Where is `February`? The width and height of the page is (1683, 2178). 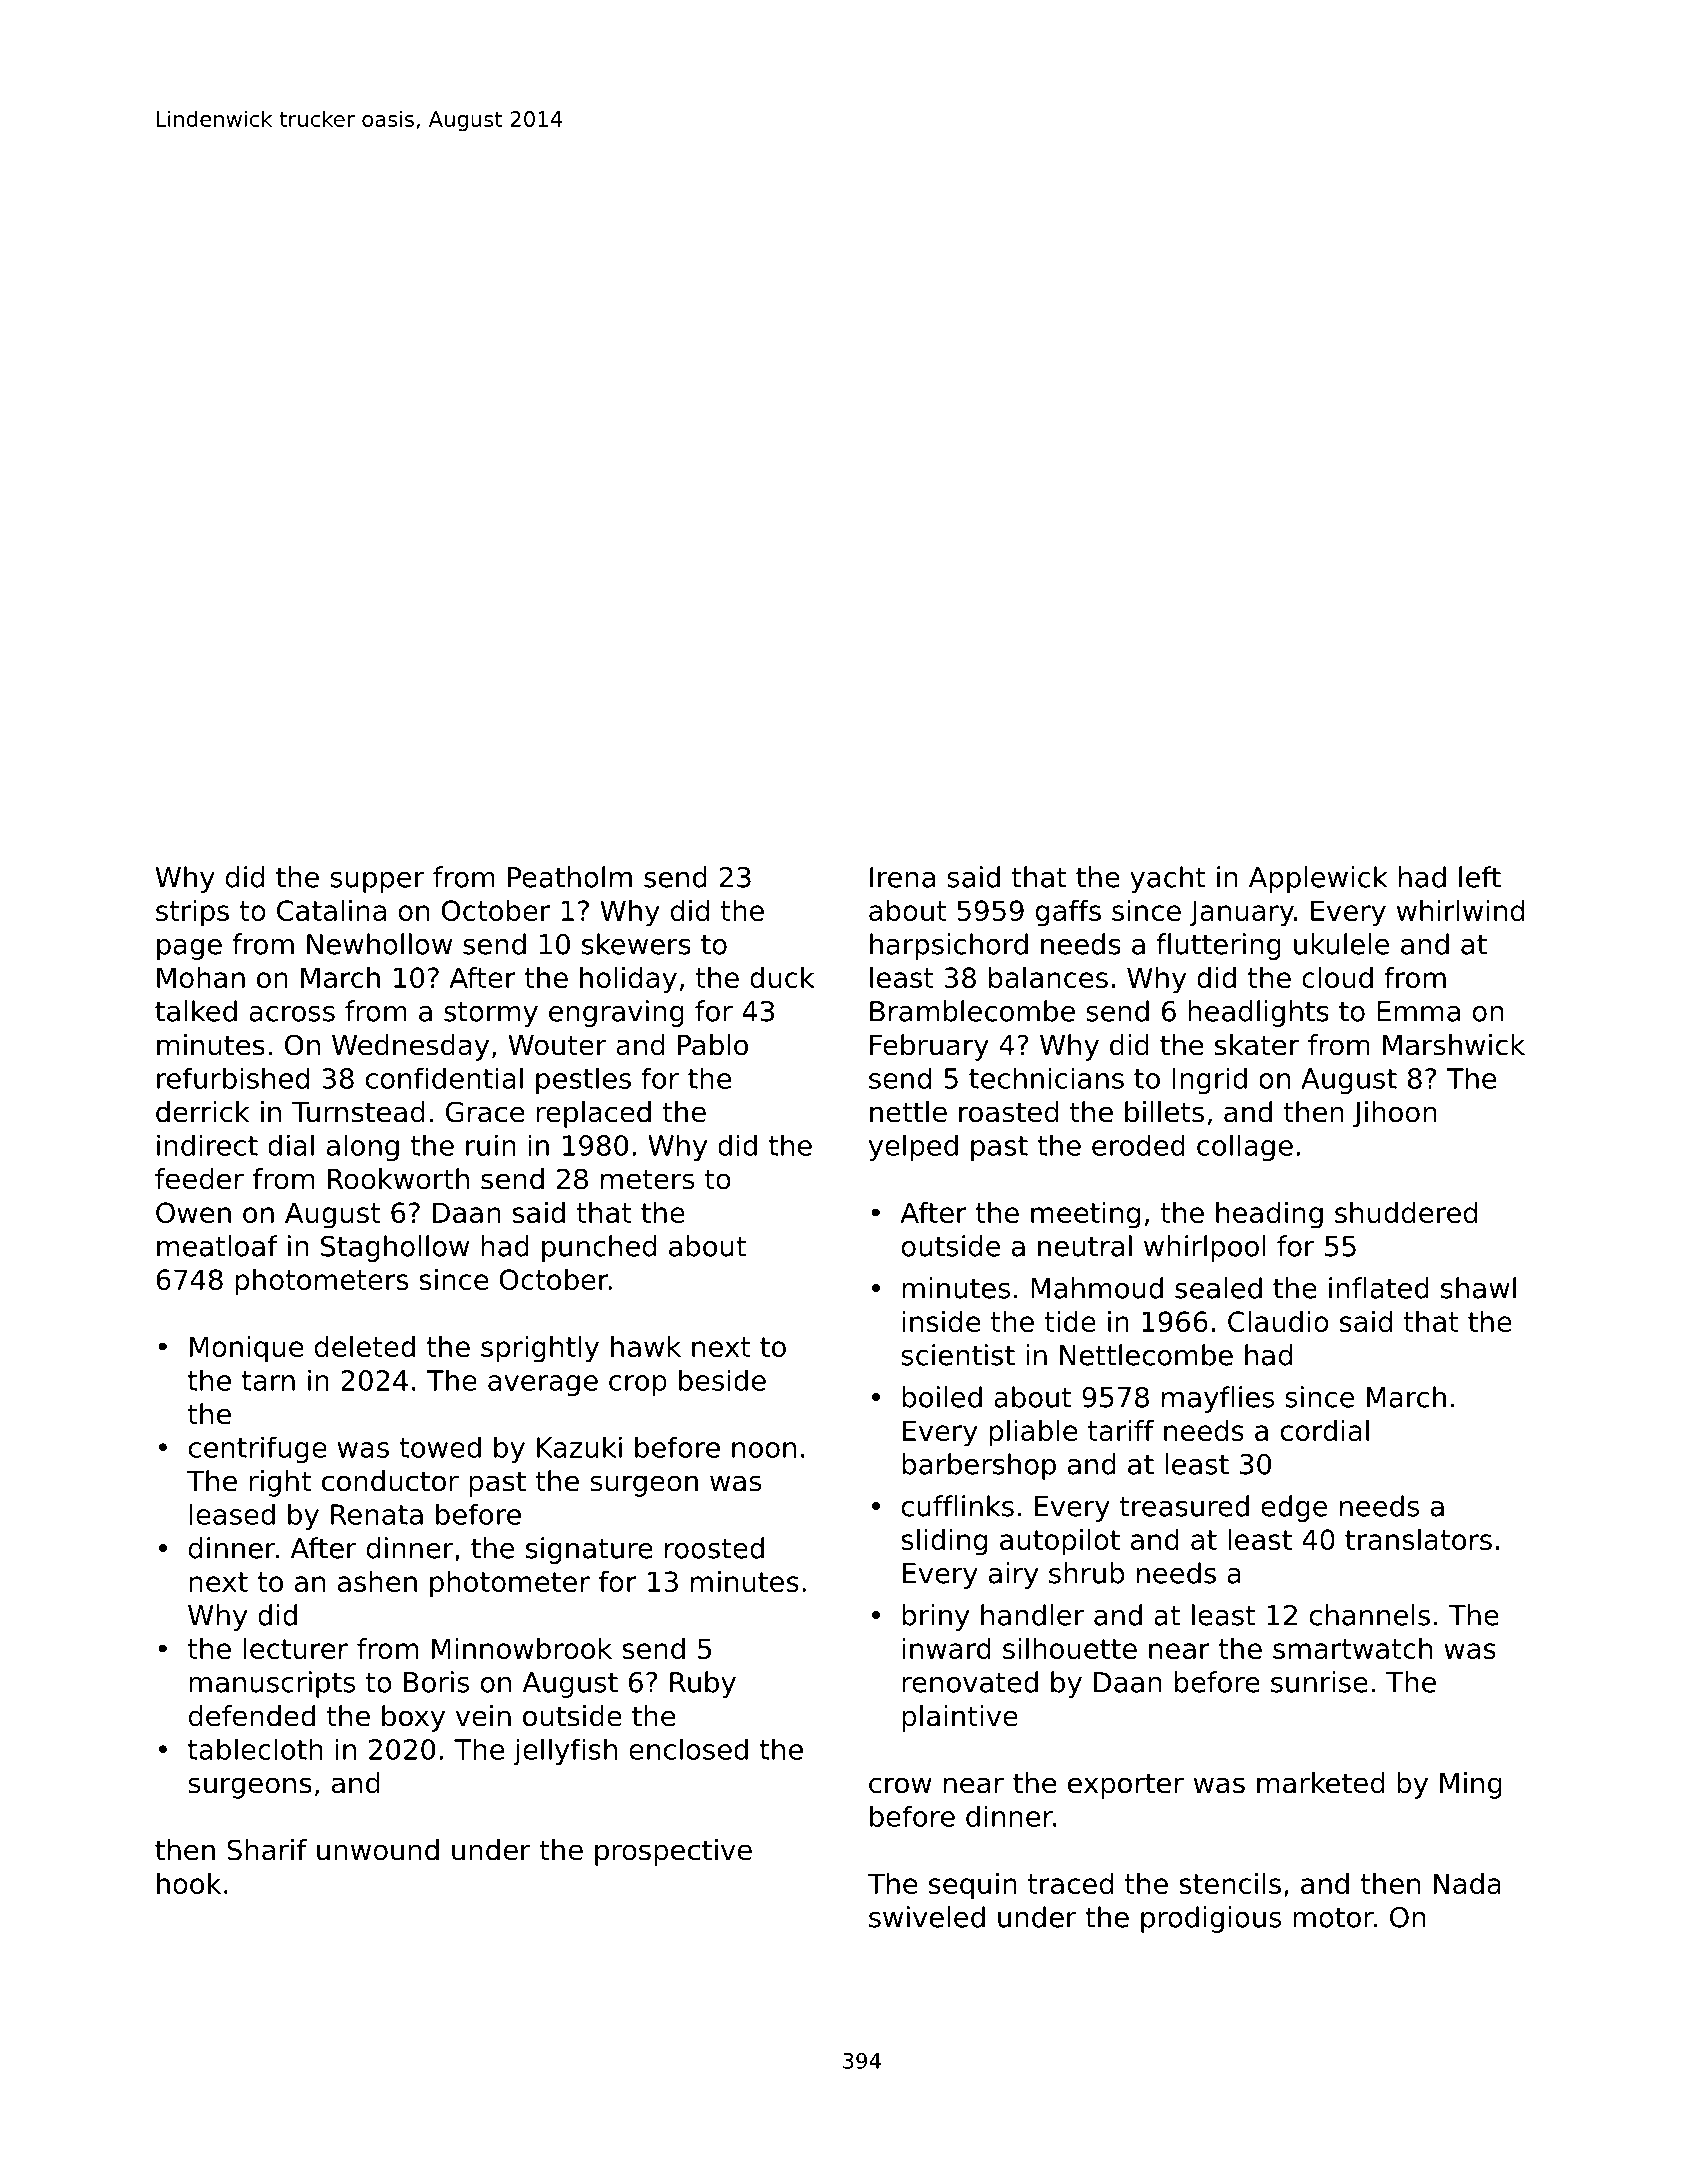
February is located at coordinates (929, 1047).
